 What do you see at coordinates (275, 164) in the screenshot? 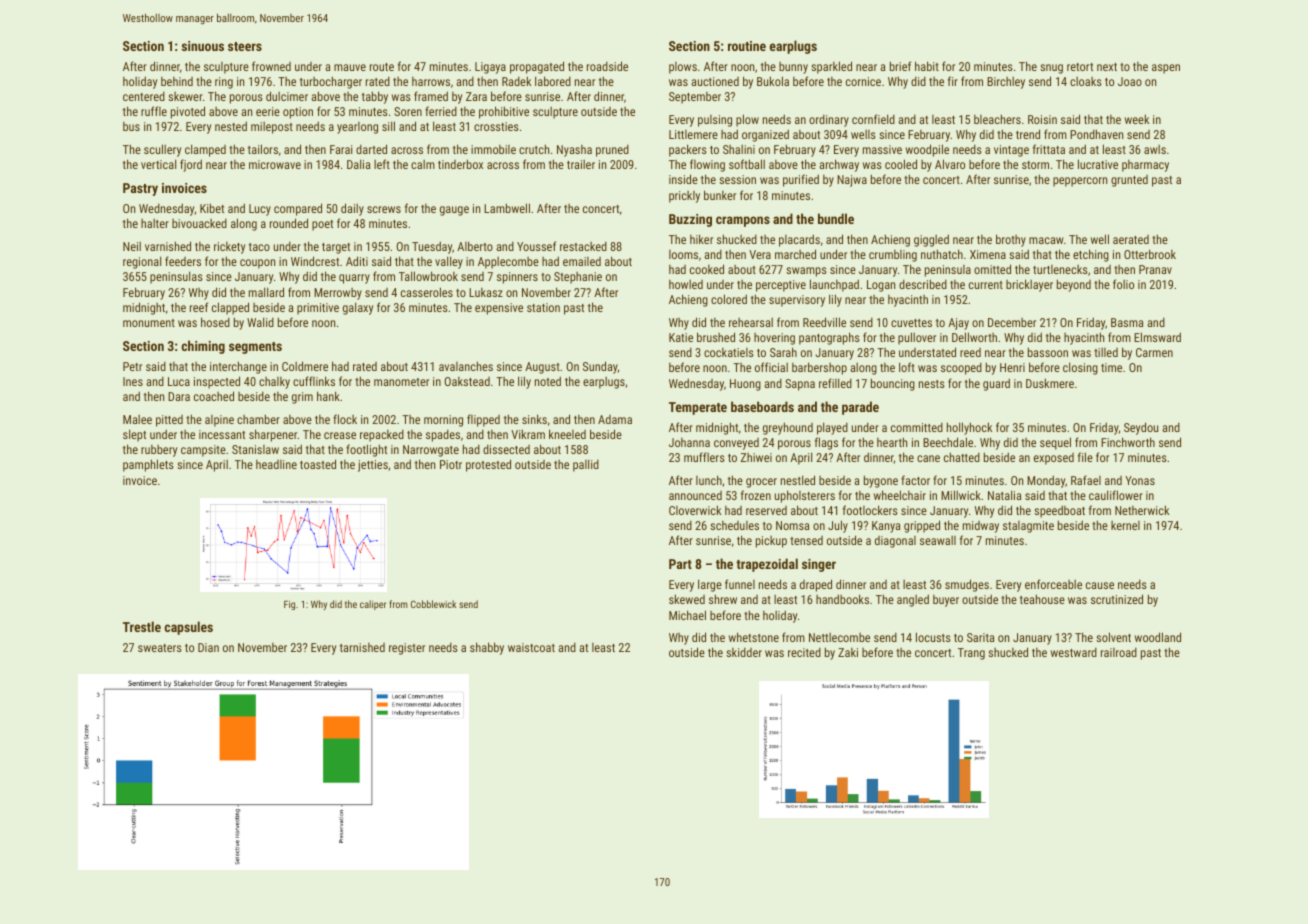
I see `microwave` at bounding box center [275, 164].
